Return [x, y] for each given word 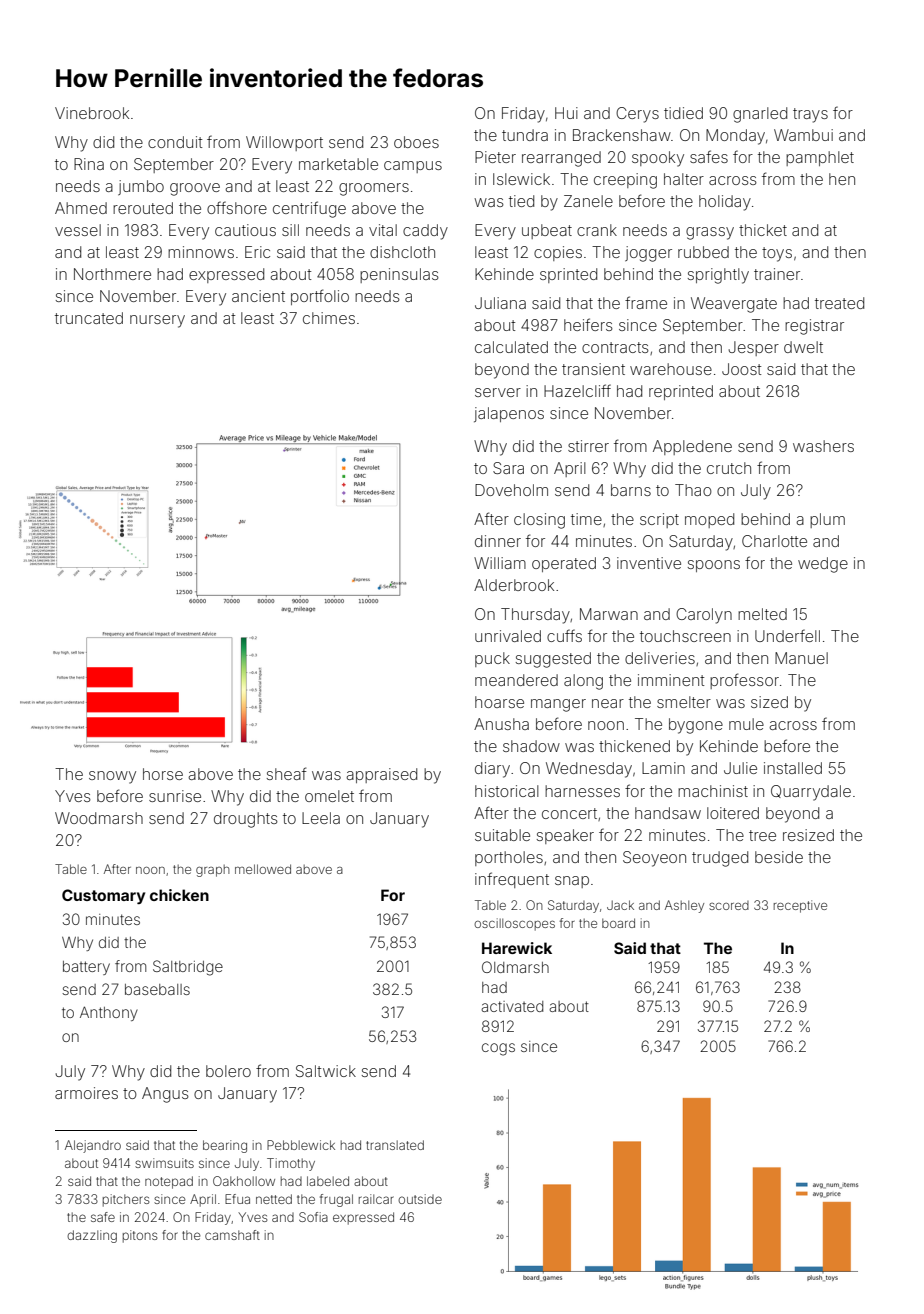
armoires [86, 1093]
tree [762, 835]
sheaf [287, 773]
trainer [777, 274]
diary [492, 770]
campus [413, 167]
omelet [329, 796]
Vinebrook [92, 113]
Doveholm [511, 490]
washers [823, 446]
